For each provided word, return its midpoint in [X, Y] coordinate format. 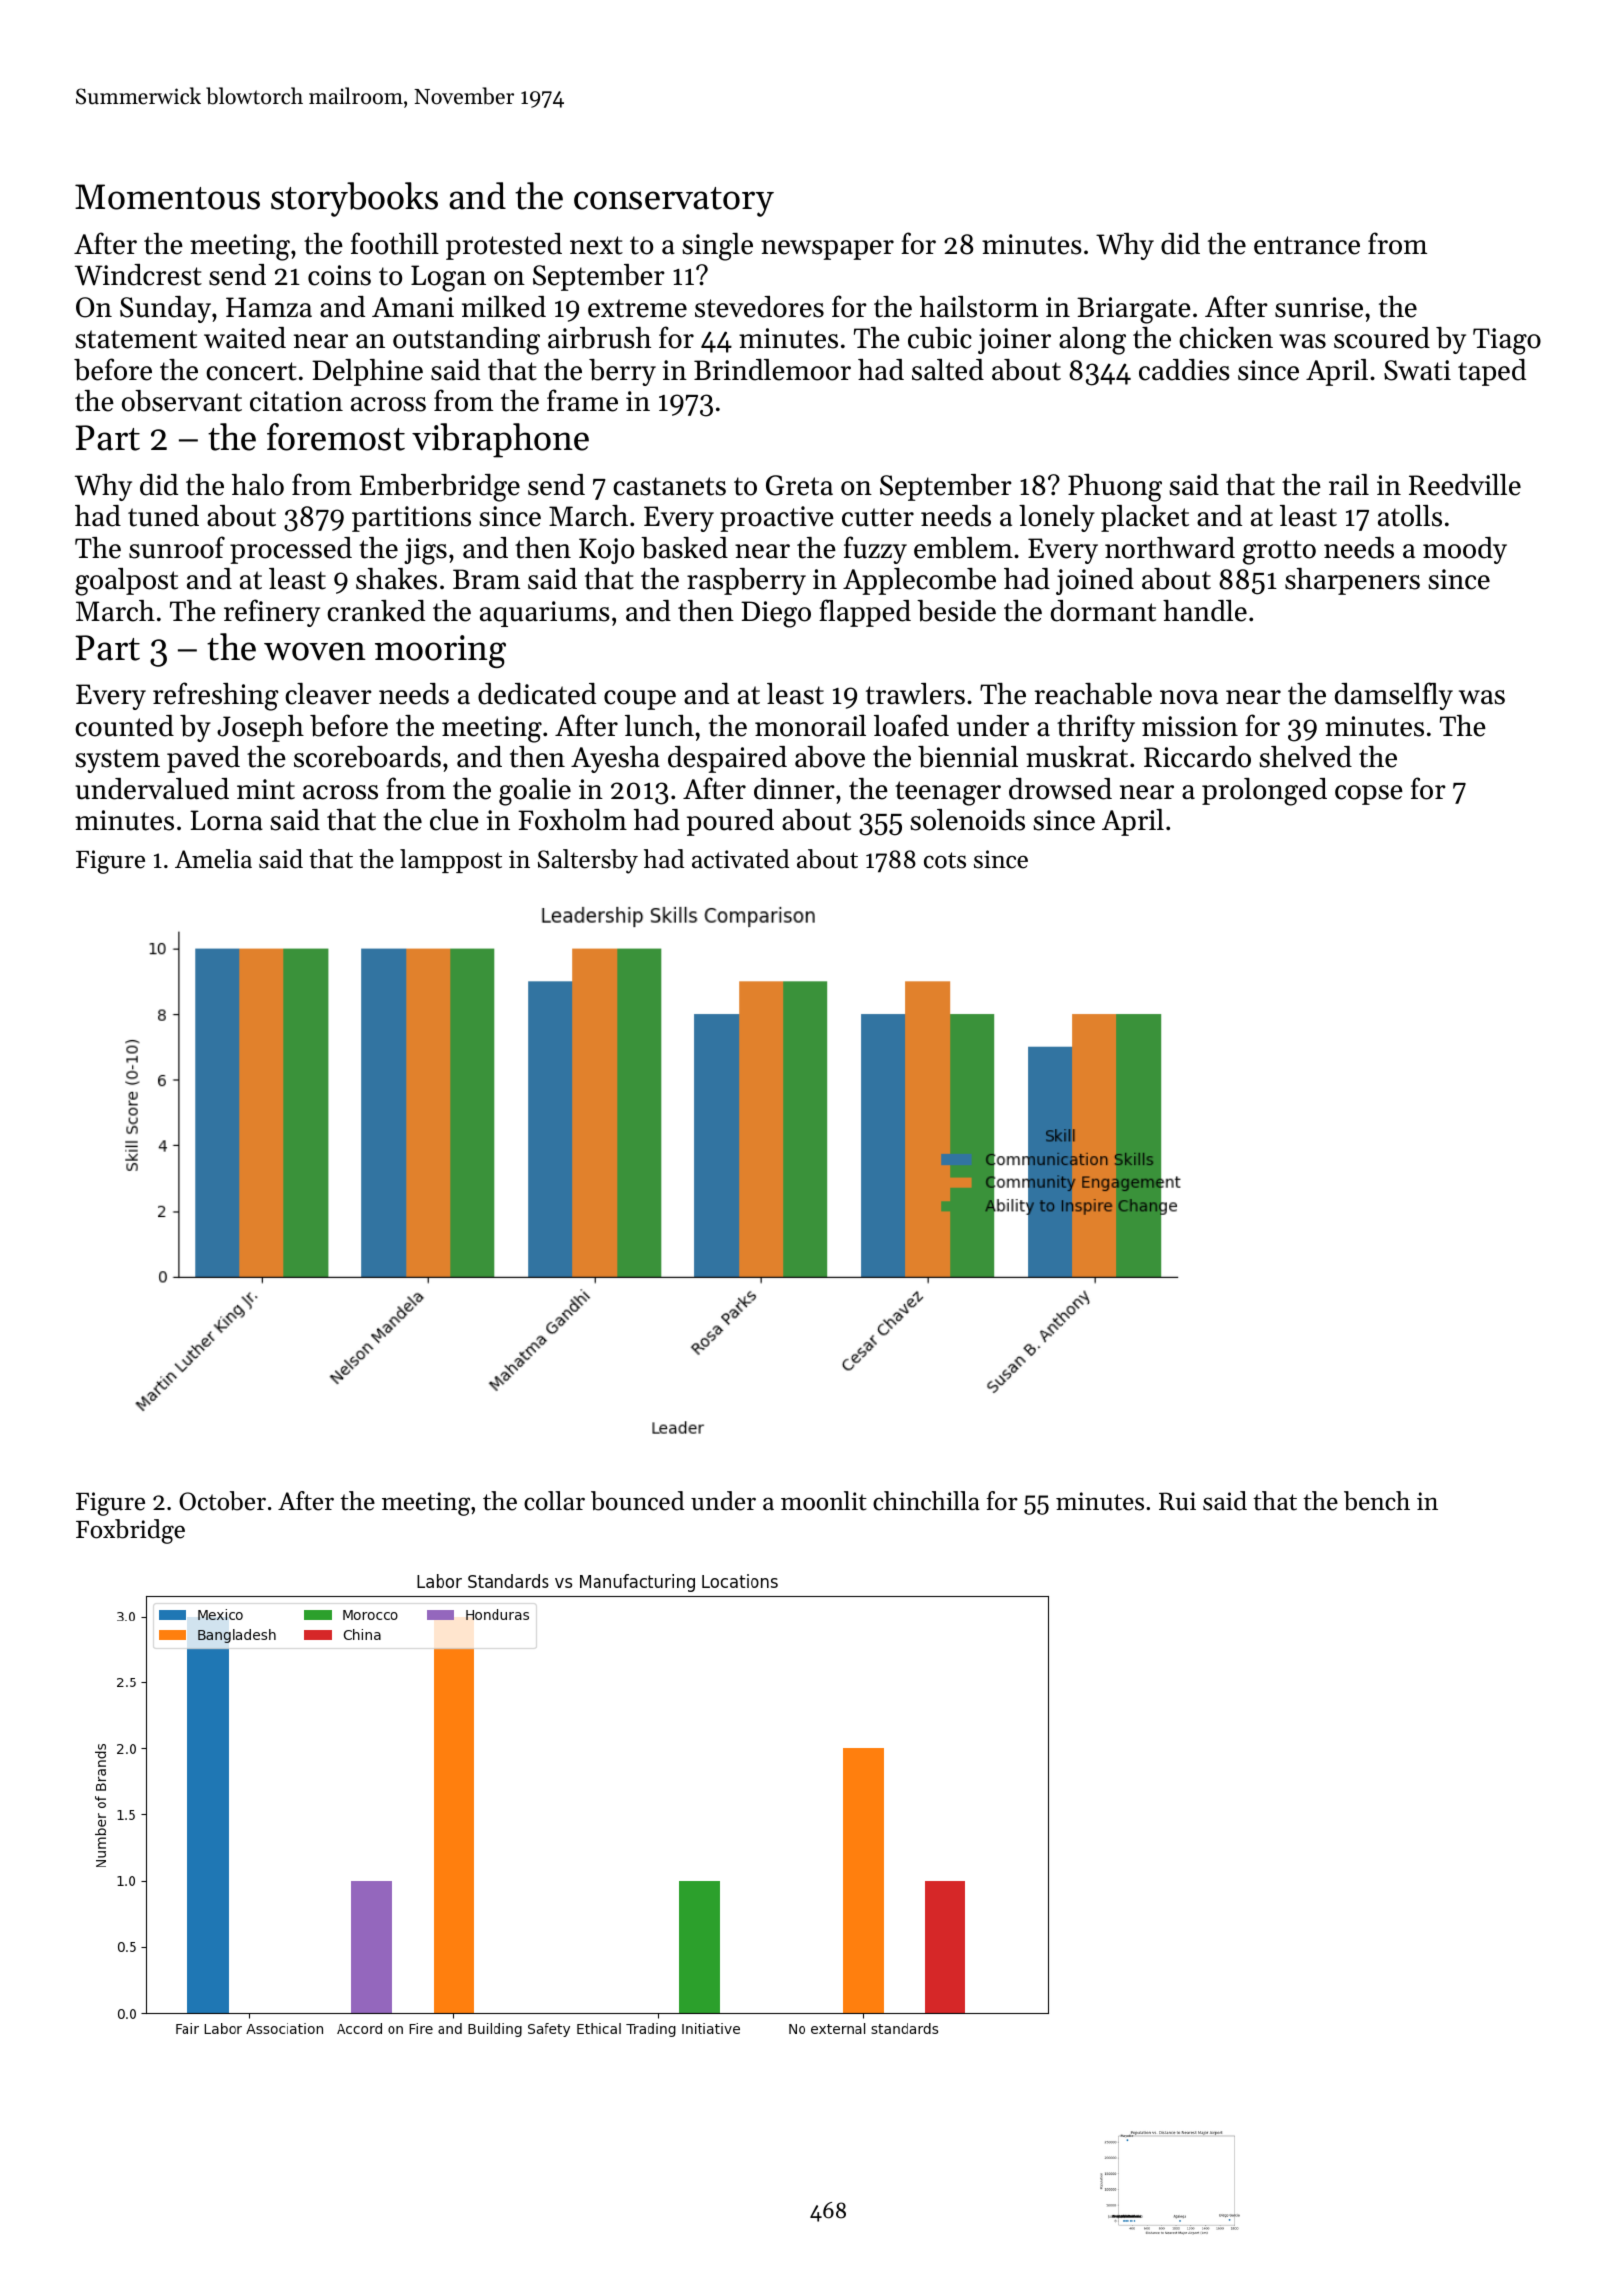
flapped [865, 613]
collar [554, 1501]
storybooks [354, 199]
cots [945, 860]
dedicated [537, 694]
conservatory [674, 202]
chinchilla [926, 1501]
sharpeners [1352, 581]
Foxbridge [130, 1531]
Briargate [1134, 310]
